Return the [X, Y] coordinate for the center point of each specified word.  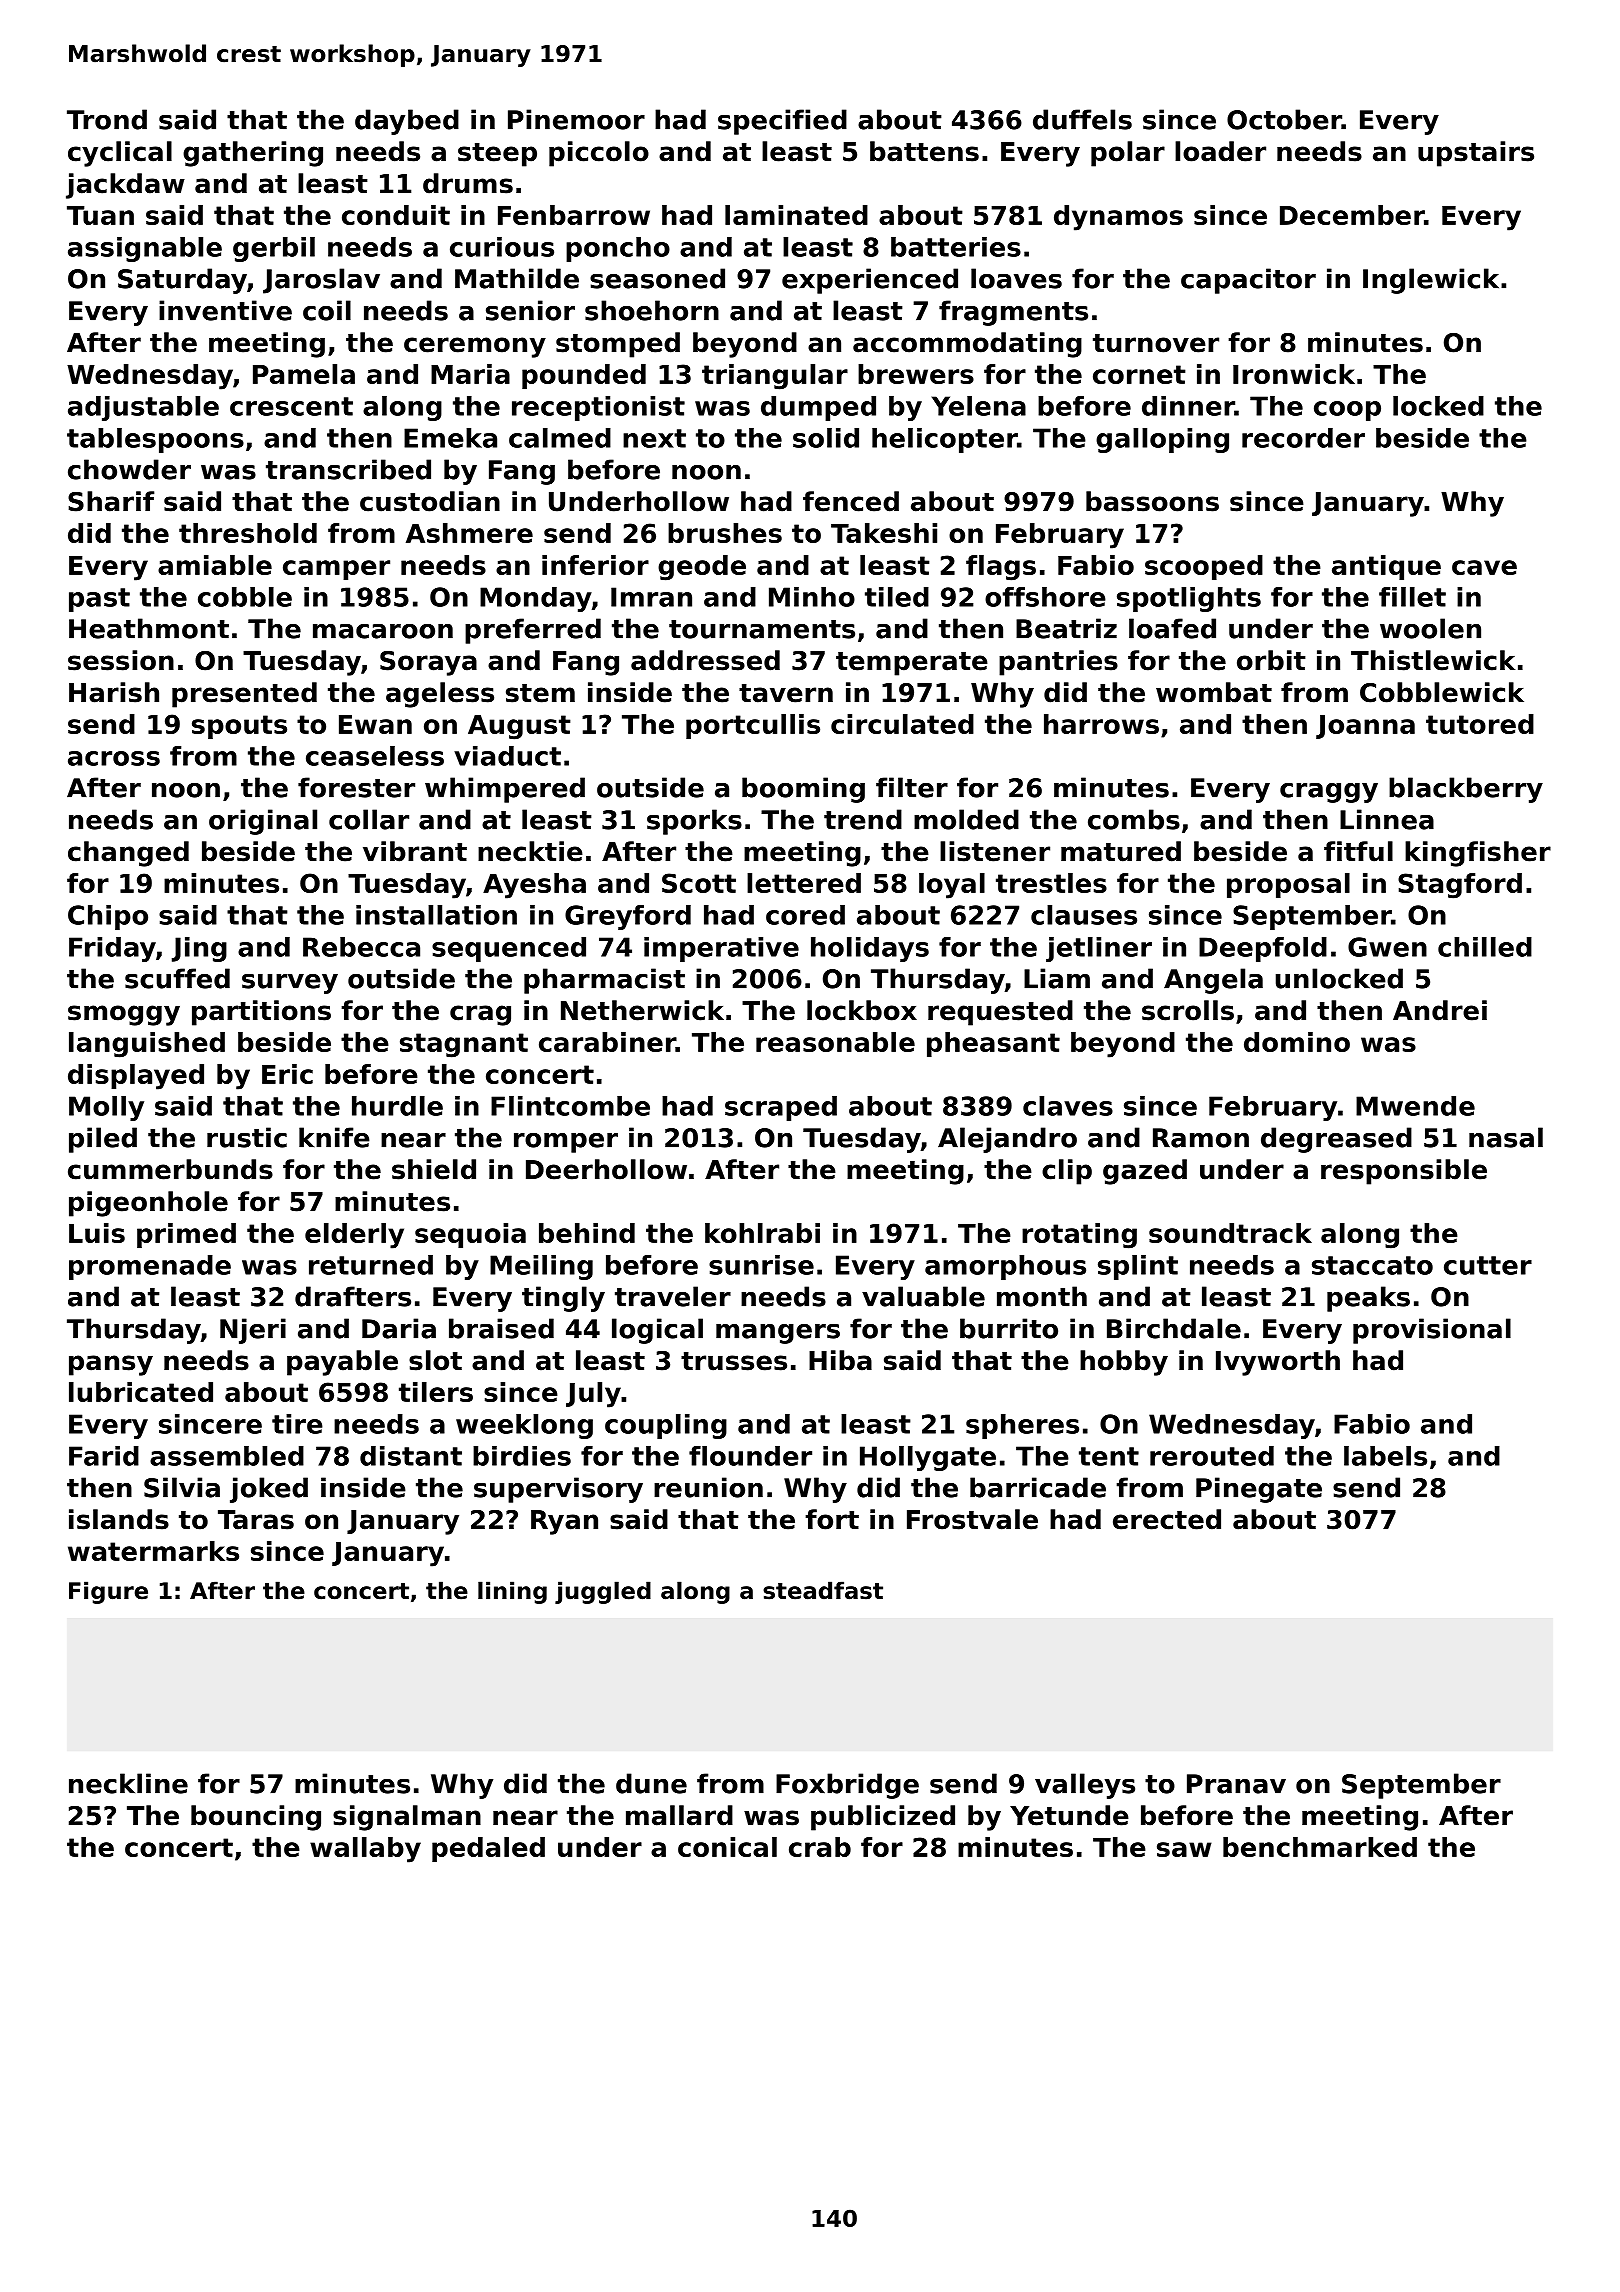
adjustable [143, 408]
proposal [1288, 885]
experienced [870, 281]
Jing [199, 949]
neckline [128, 1783]
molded [966, 819]
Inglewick [1431, 281]
